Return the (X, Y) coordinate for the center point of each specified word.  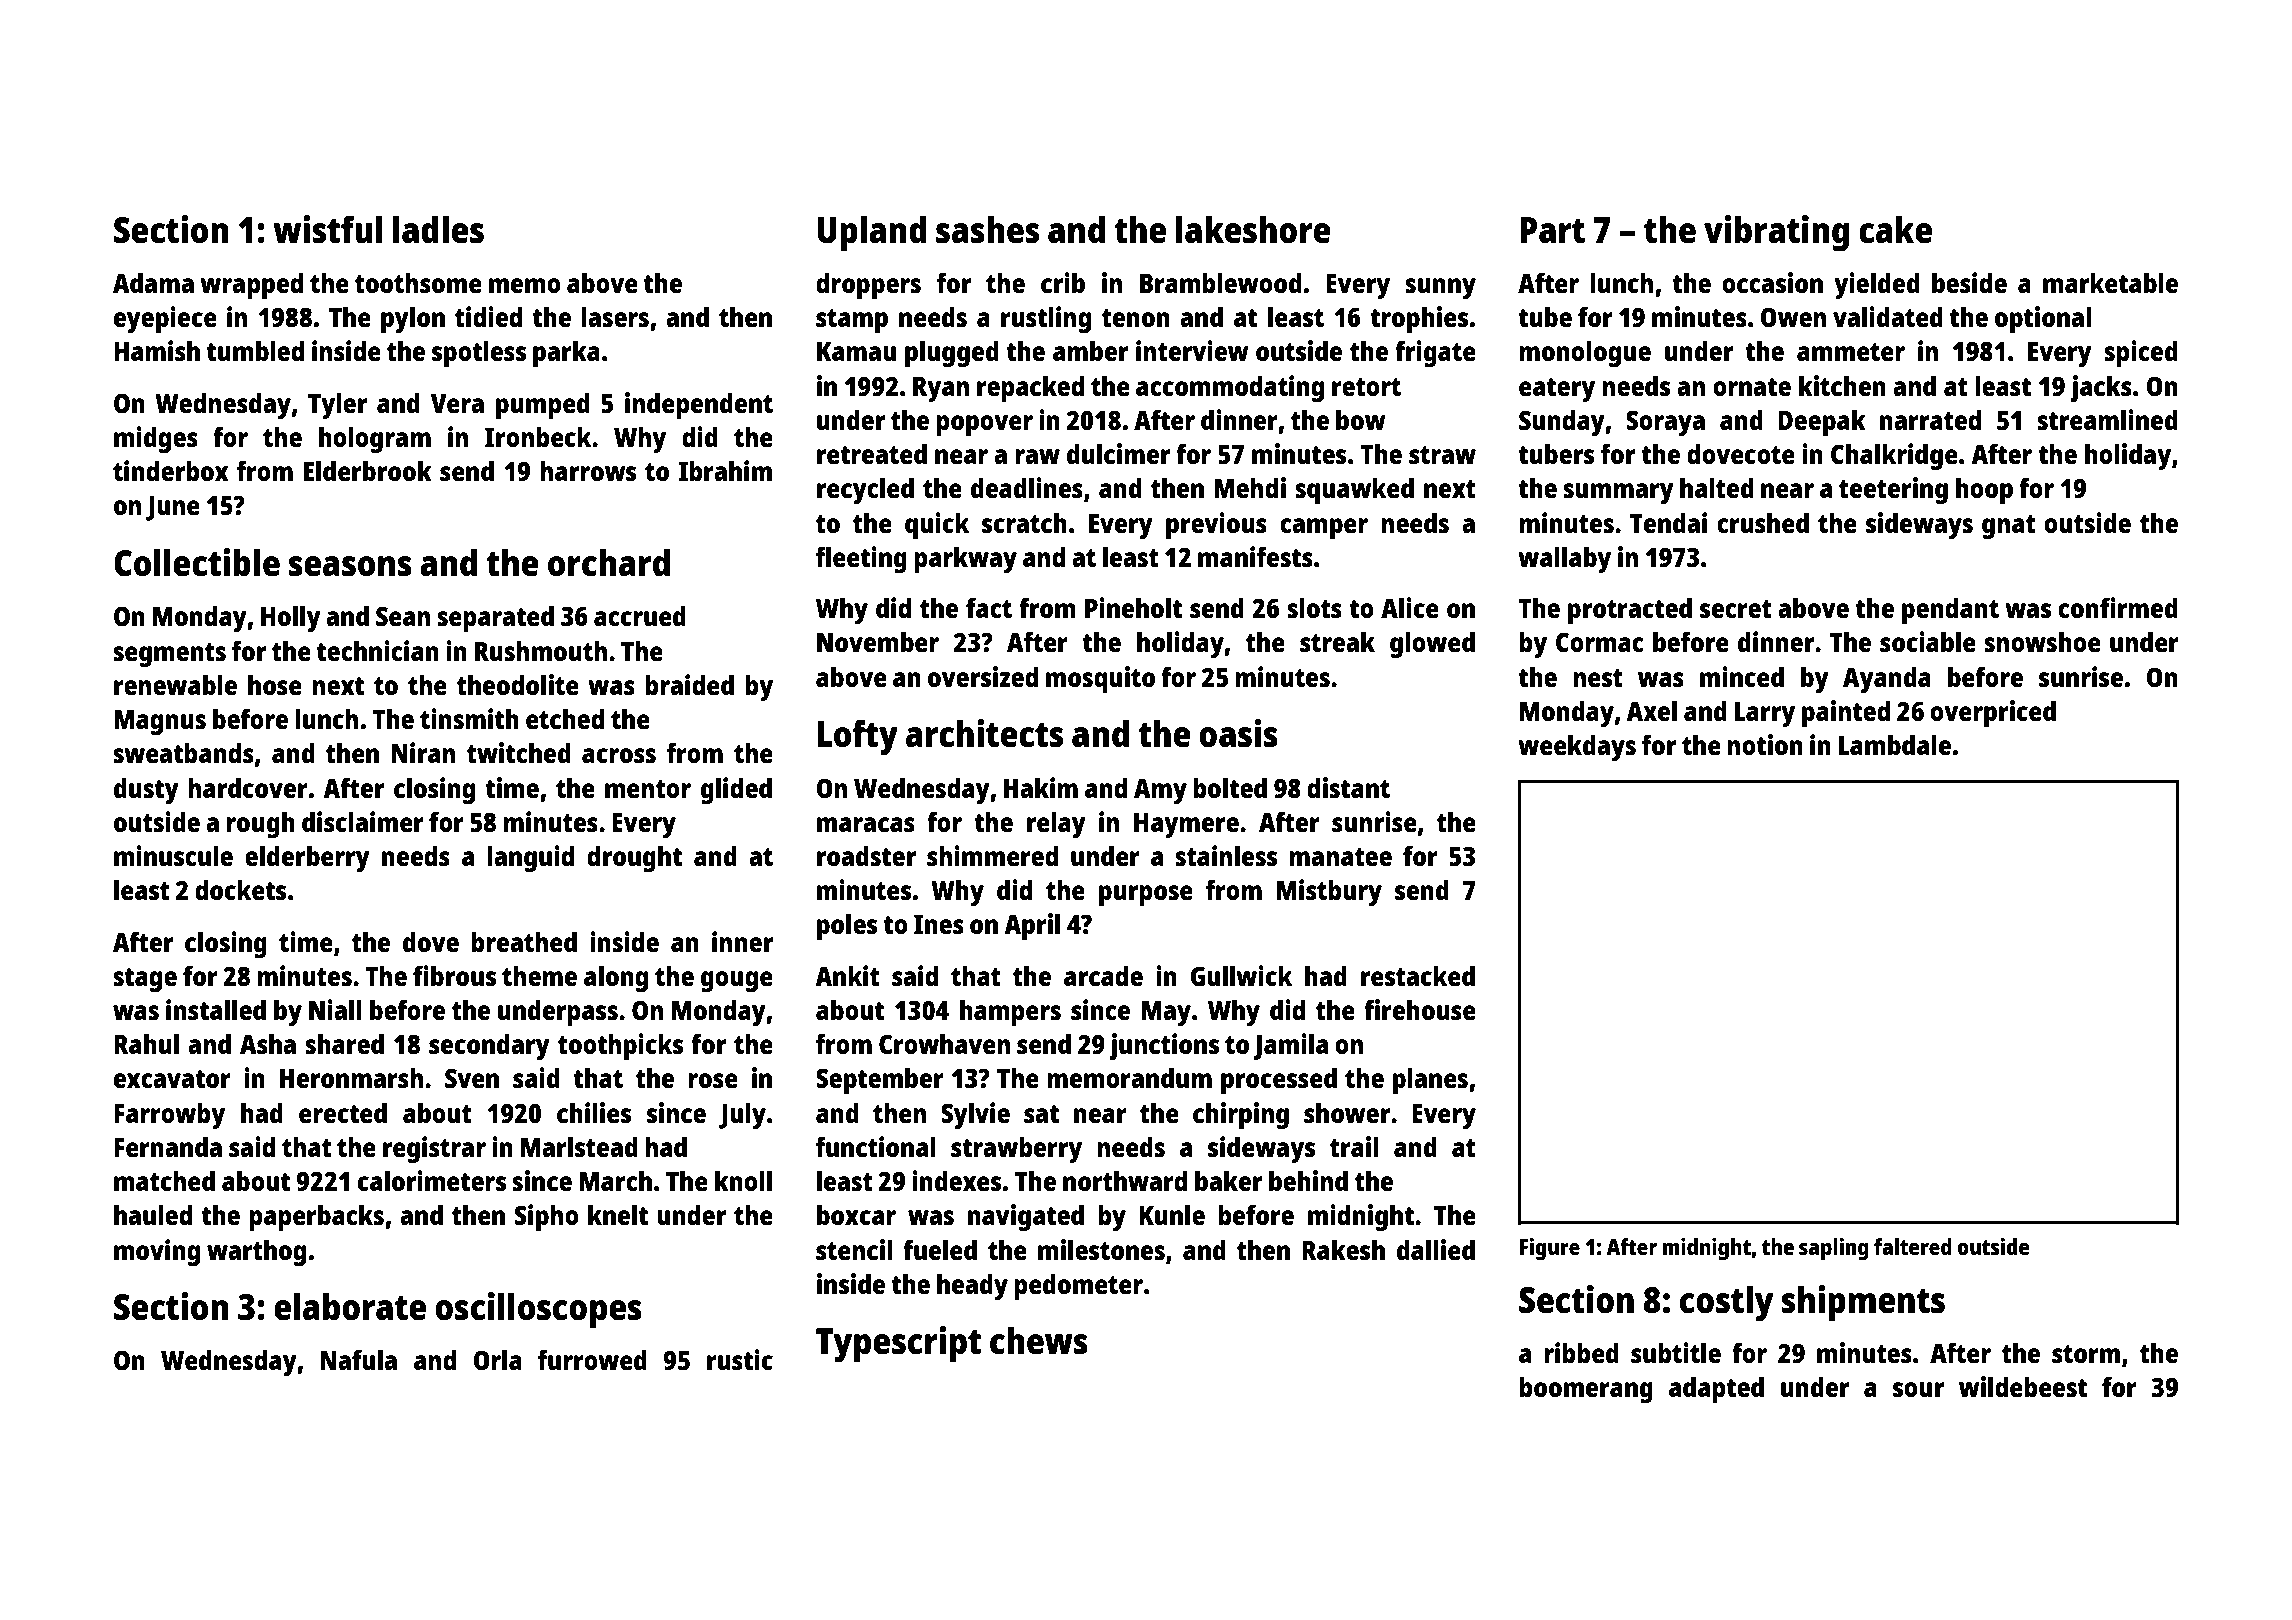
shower (1347, 1113)
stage (145, 980)
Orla (497, 1359)
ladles (438, 229)
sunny (1440, 288)
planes (1430, 1081)
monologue (1585, 353)
